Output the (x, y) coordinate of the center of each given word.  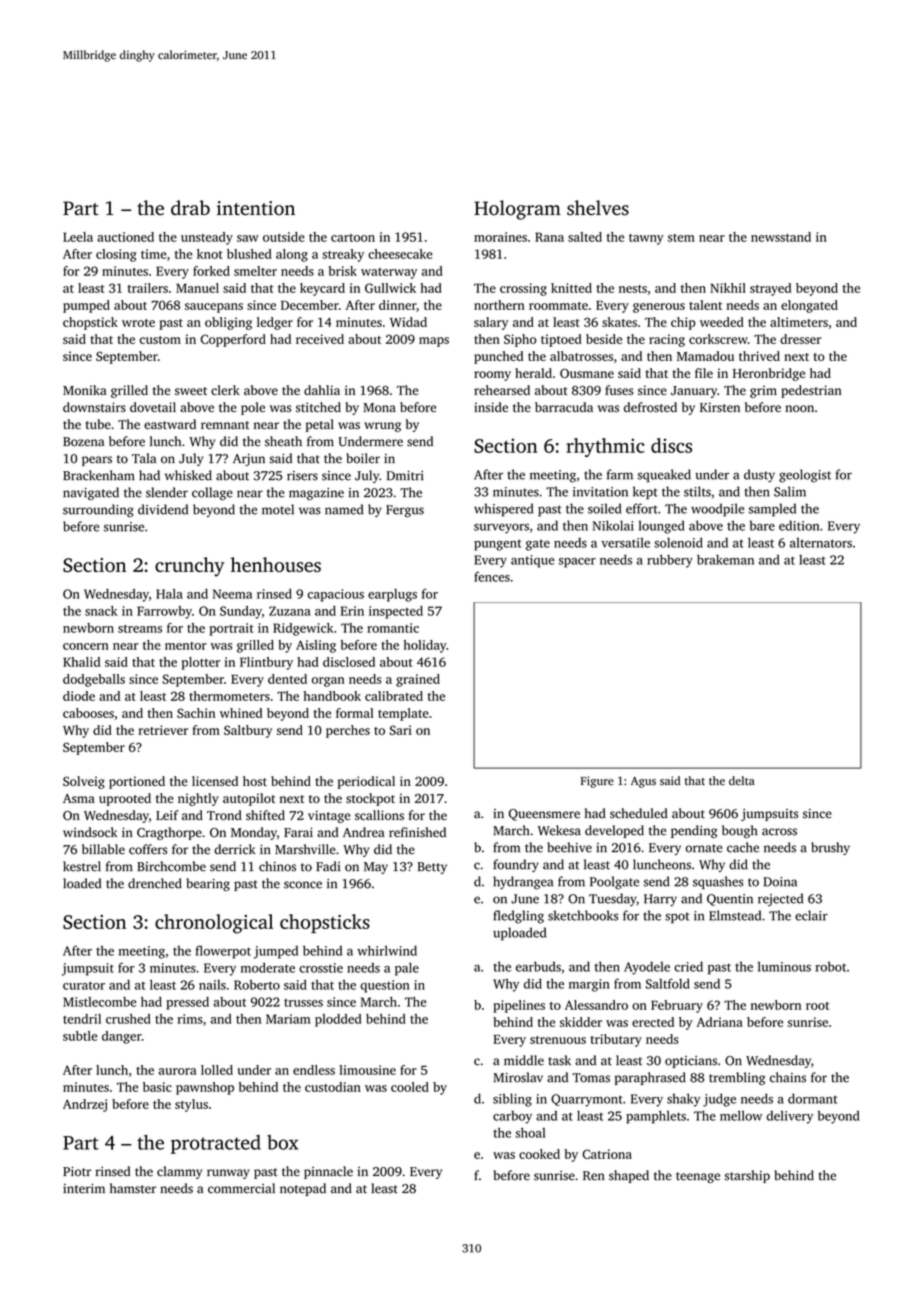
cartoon (353, 238)
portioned (137, 782)
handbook (332, 696)
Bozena (83, 442)
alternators (821, 543)
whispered (503, 510)
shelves (598, 208)
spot (677, 917)
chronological (214, 924)
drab (190, 207)
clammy (179, 1172)
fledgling (518, 917)
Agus (643, 782)
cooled (410, 1087)
